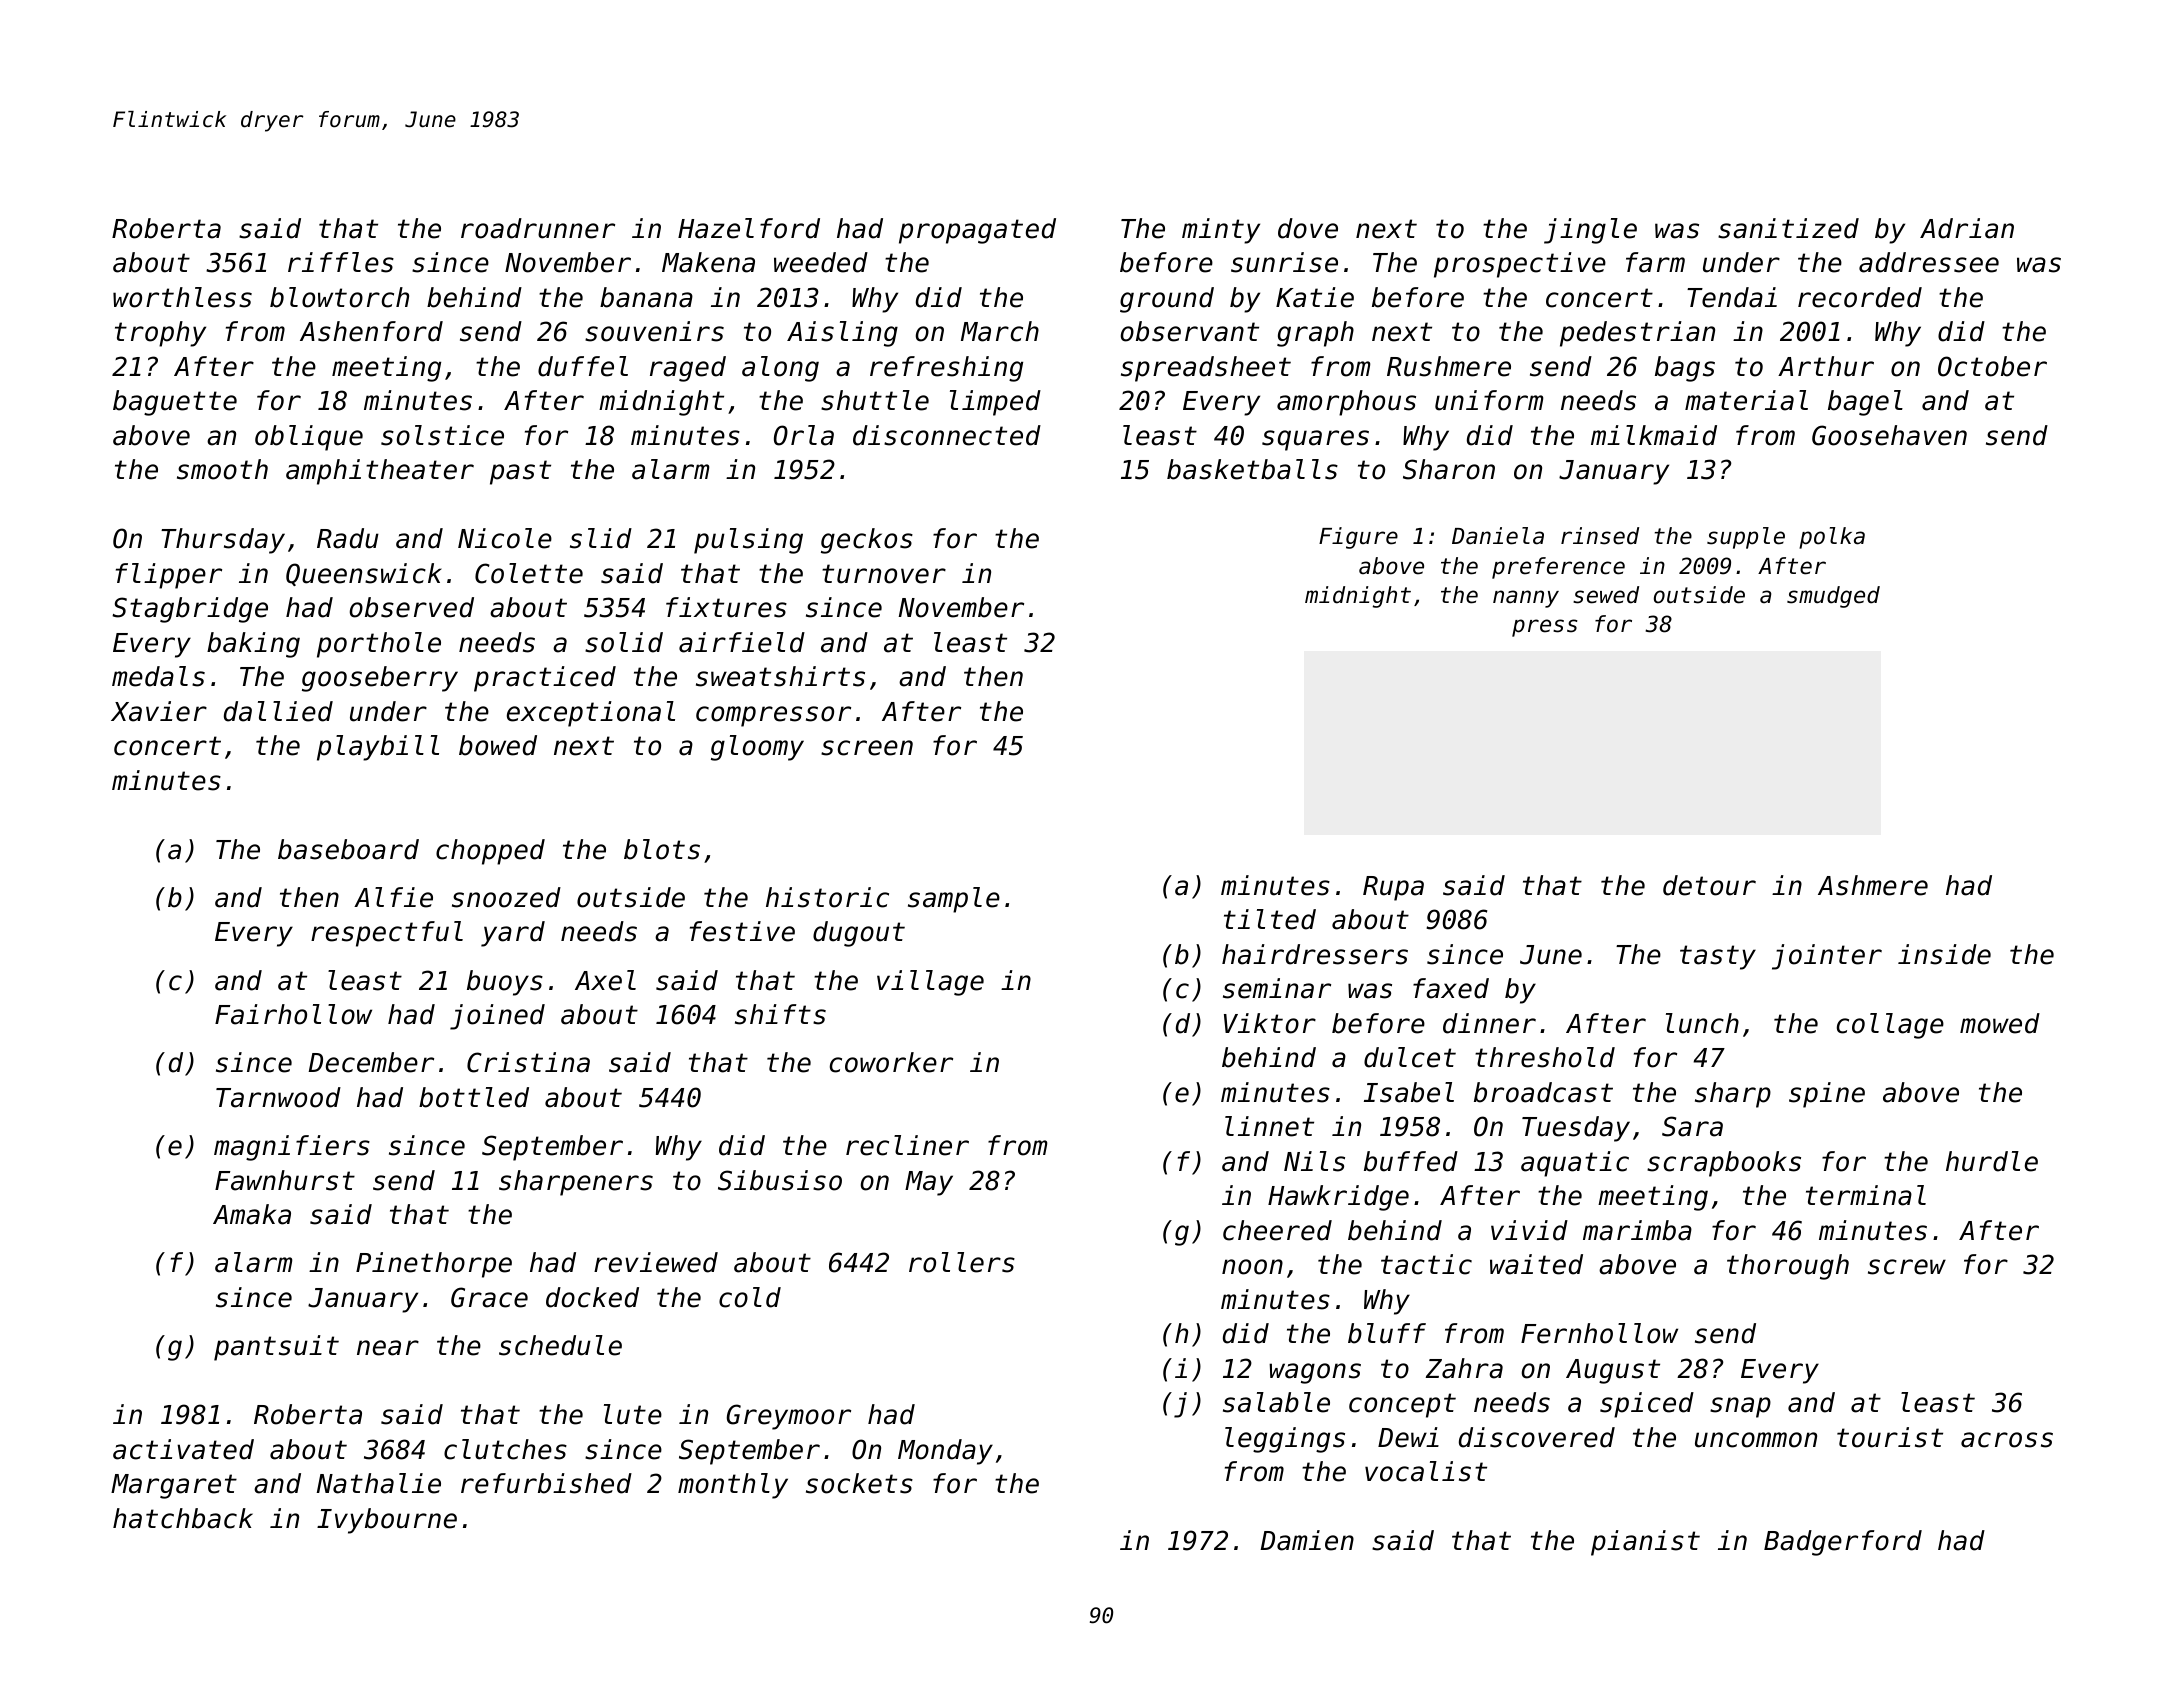  What do you see at coordinates (780, 1014) in the image?
I see `shifts` at bounding box center [780, 1014].
